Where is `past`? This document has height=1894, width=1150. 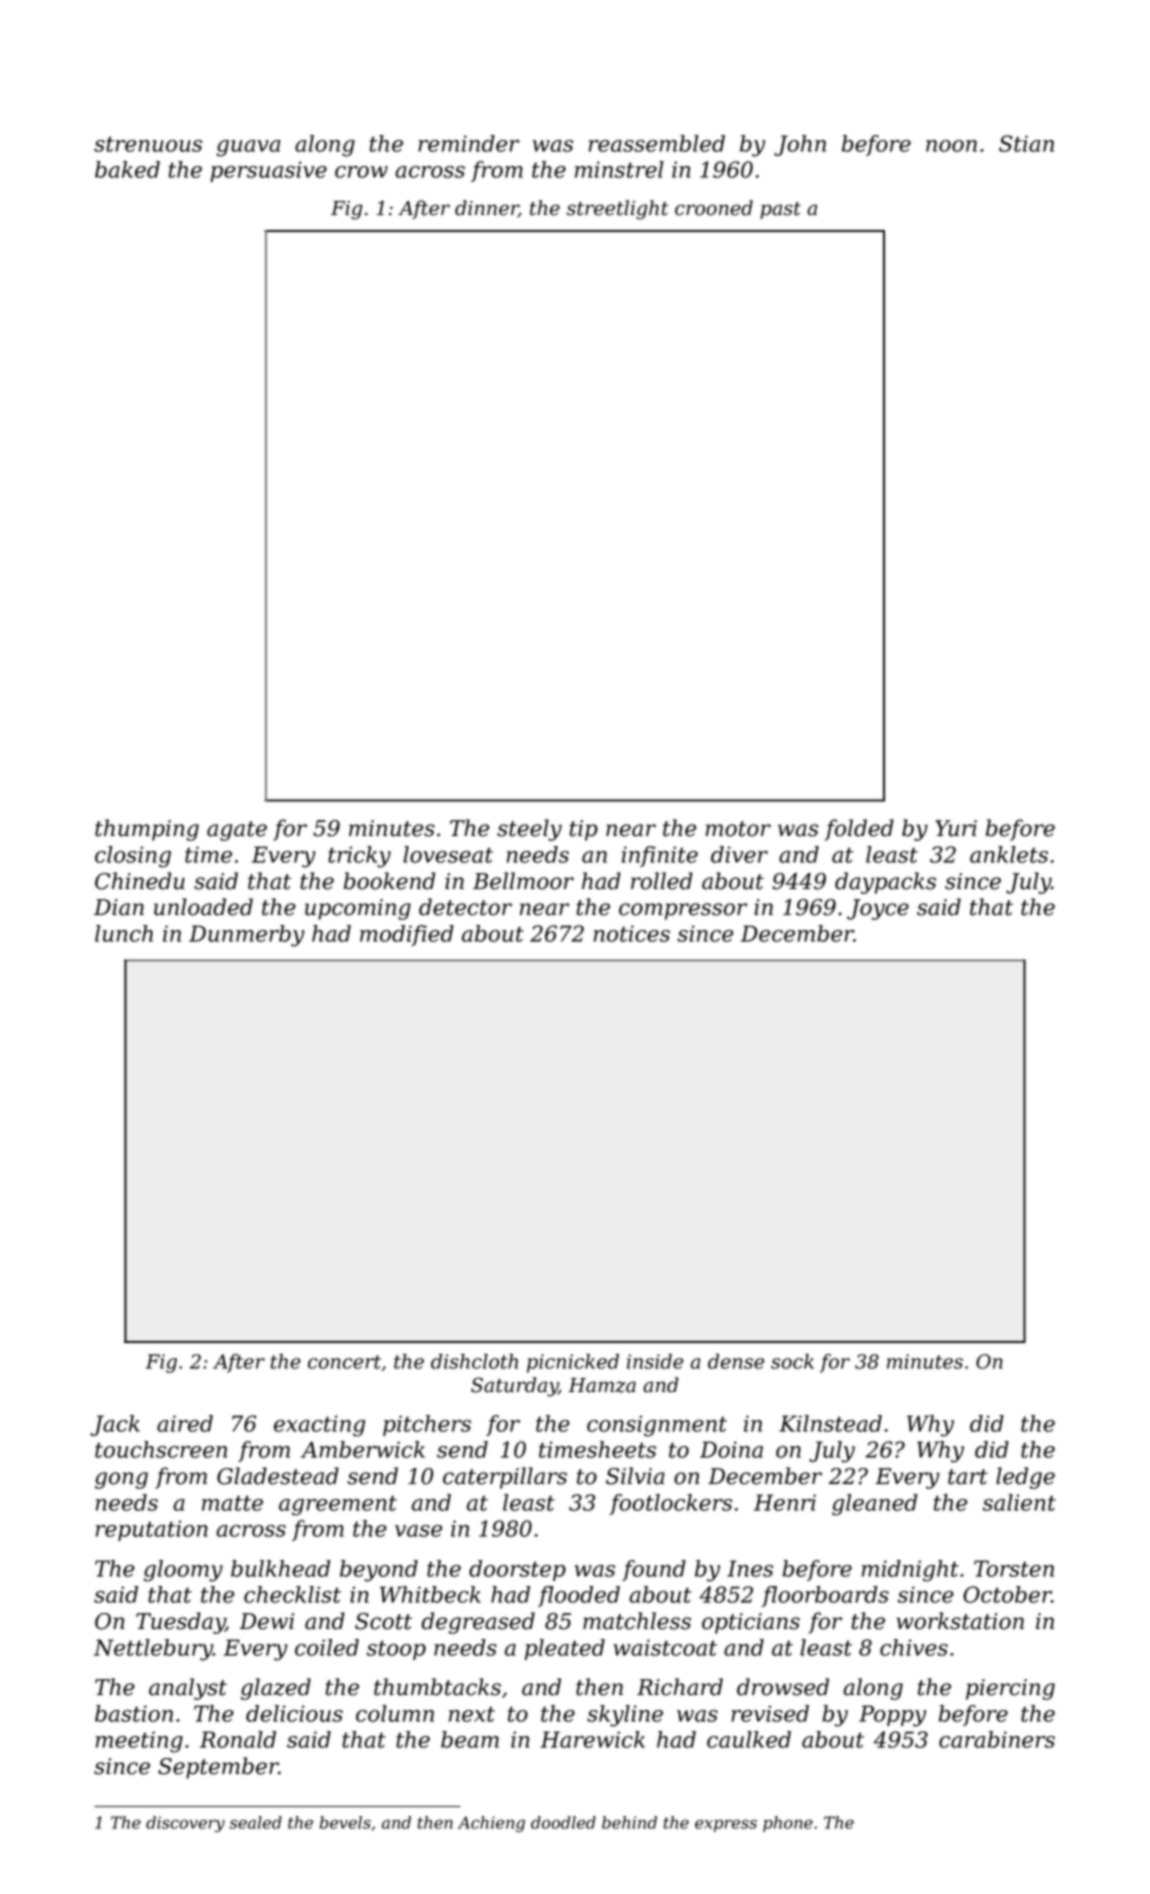
past is located at coordinates (780, 210).
